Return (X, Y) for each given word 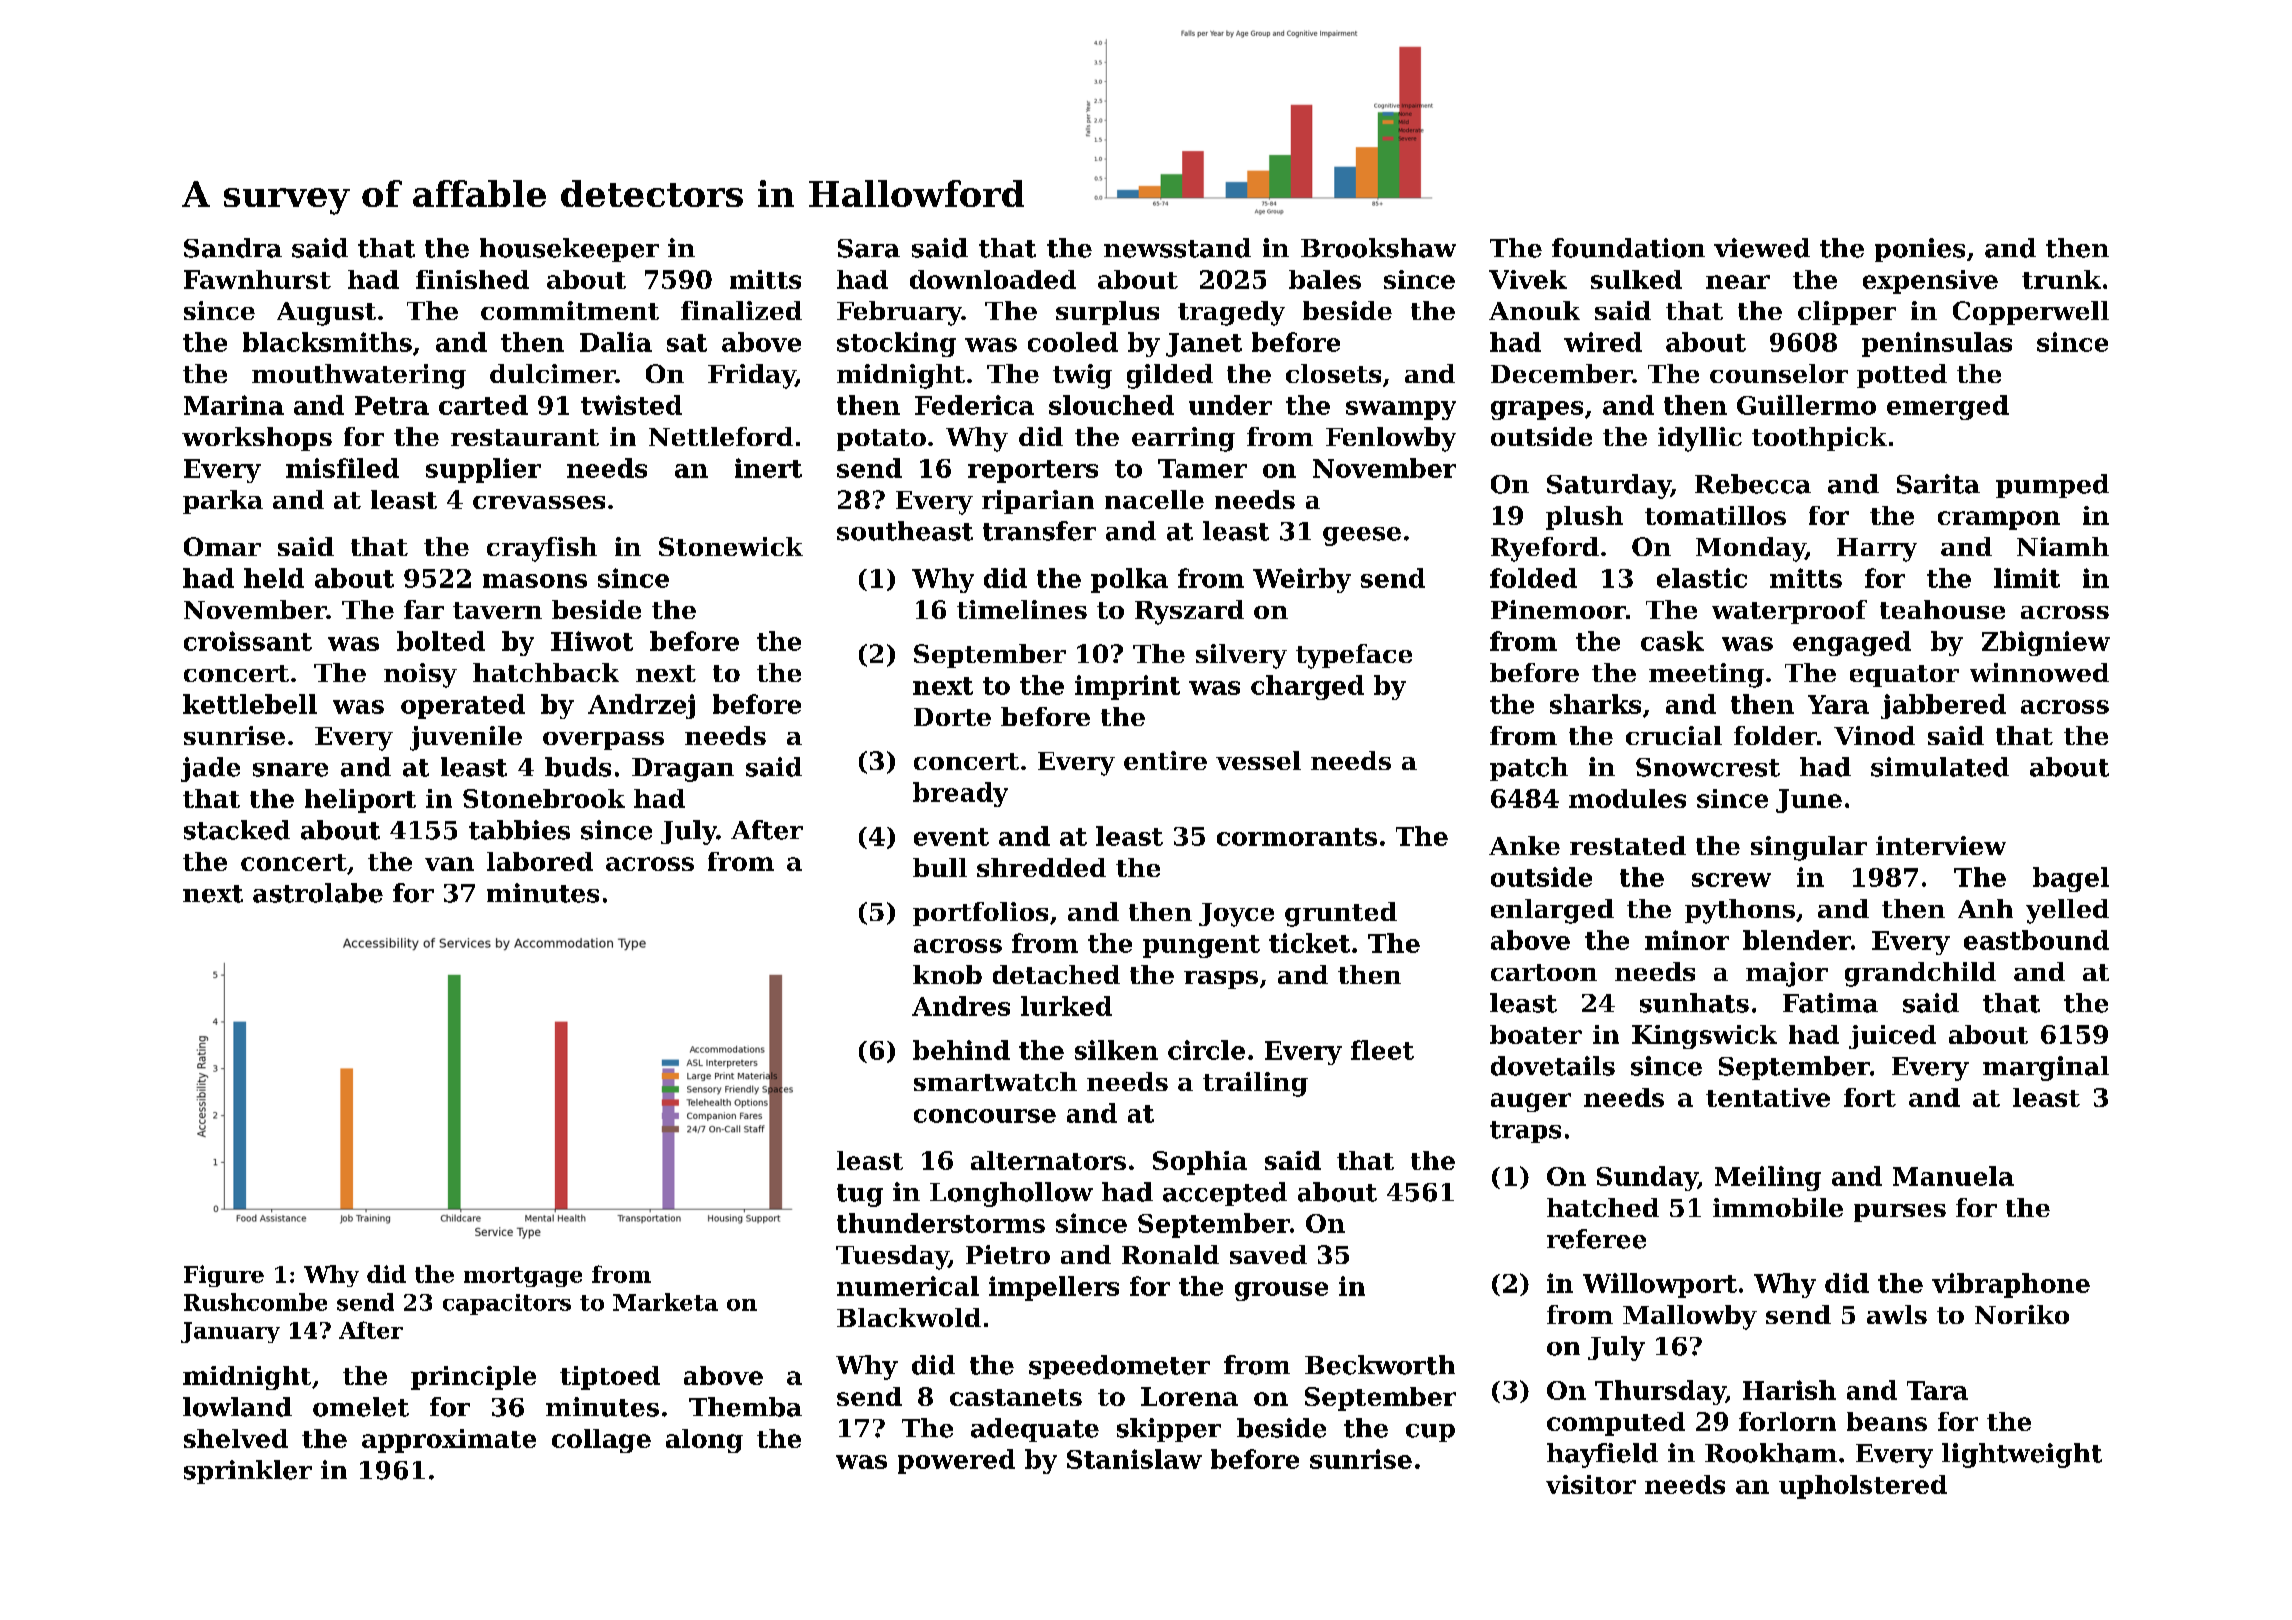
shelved (236, 1438)
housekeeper (569, 250)
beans (1887, 1421)
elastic (1702, 578)
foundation (1628, 248)
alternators (1048, 1160)
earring (1183, 439)
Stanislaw (1134, 1459)
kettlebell (250, 704)
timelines (1022, 609)
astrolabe (318, 893)
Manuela (1953, 1176)
